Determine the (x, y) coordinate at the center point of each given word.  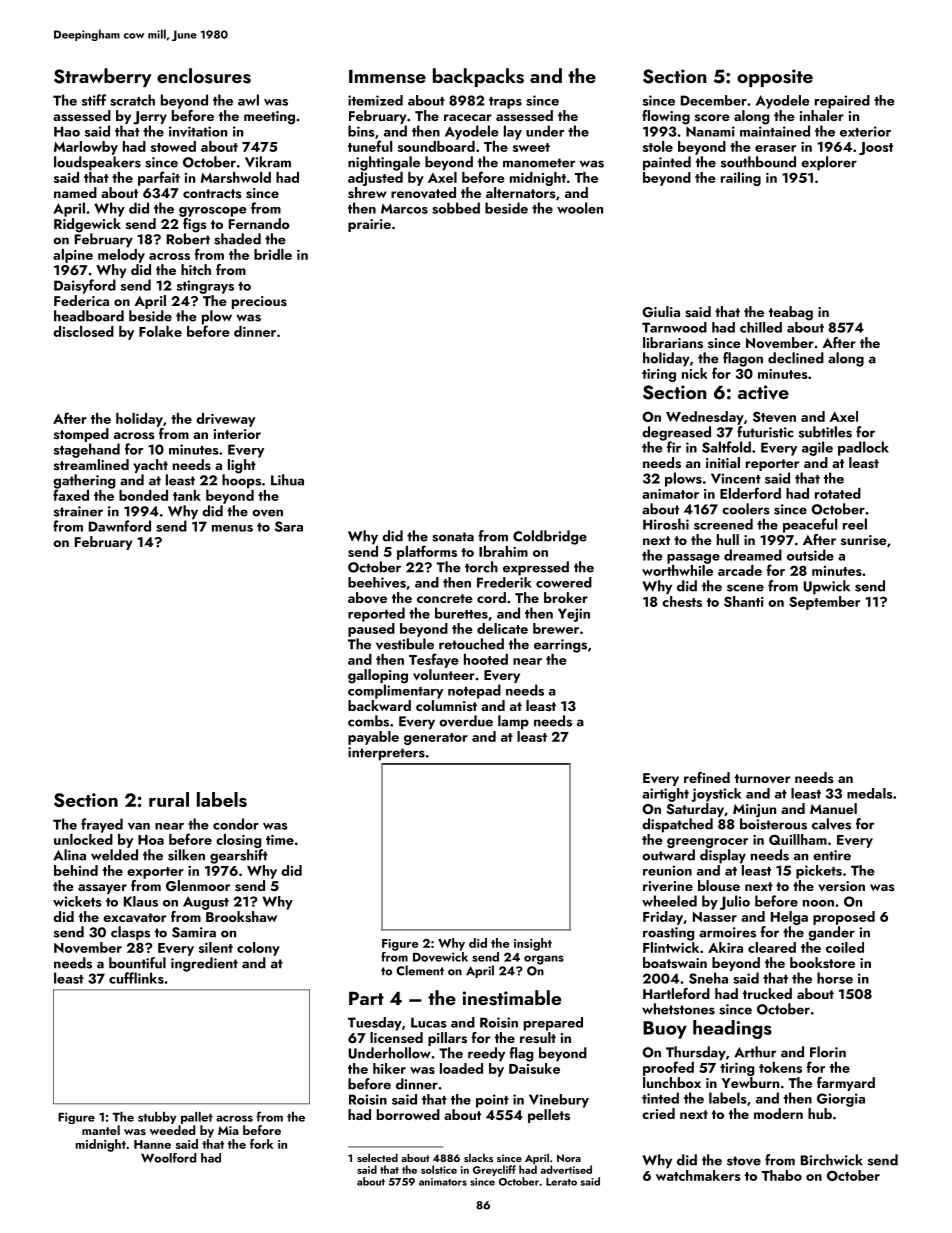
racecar (468, 117)
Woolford (168, 1158)
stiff (94, 100)
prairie (369, 225)
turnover (762, 778)
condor (236, 824)
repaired (842, 102)
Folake (160, 331)
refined (707, 777)
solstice (439, 1169)
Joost (876, 148)
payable (373, 738)
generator (436, 739)
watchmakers (698, 1175)
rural (169, 799)
